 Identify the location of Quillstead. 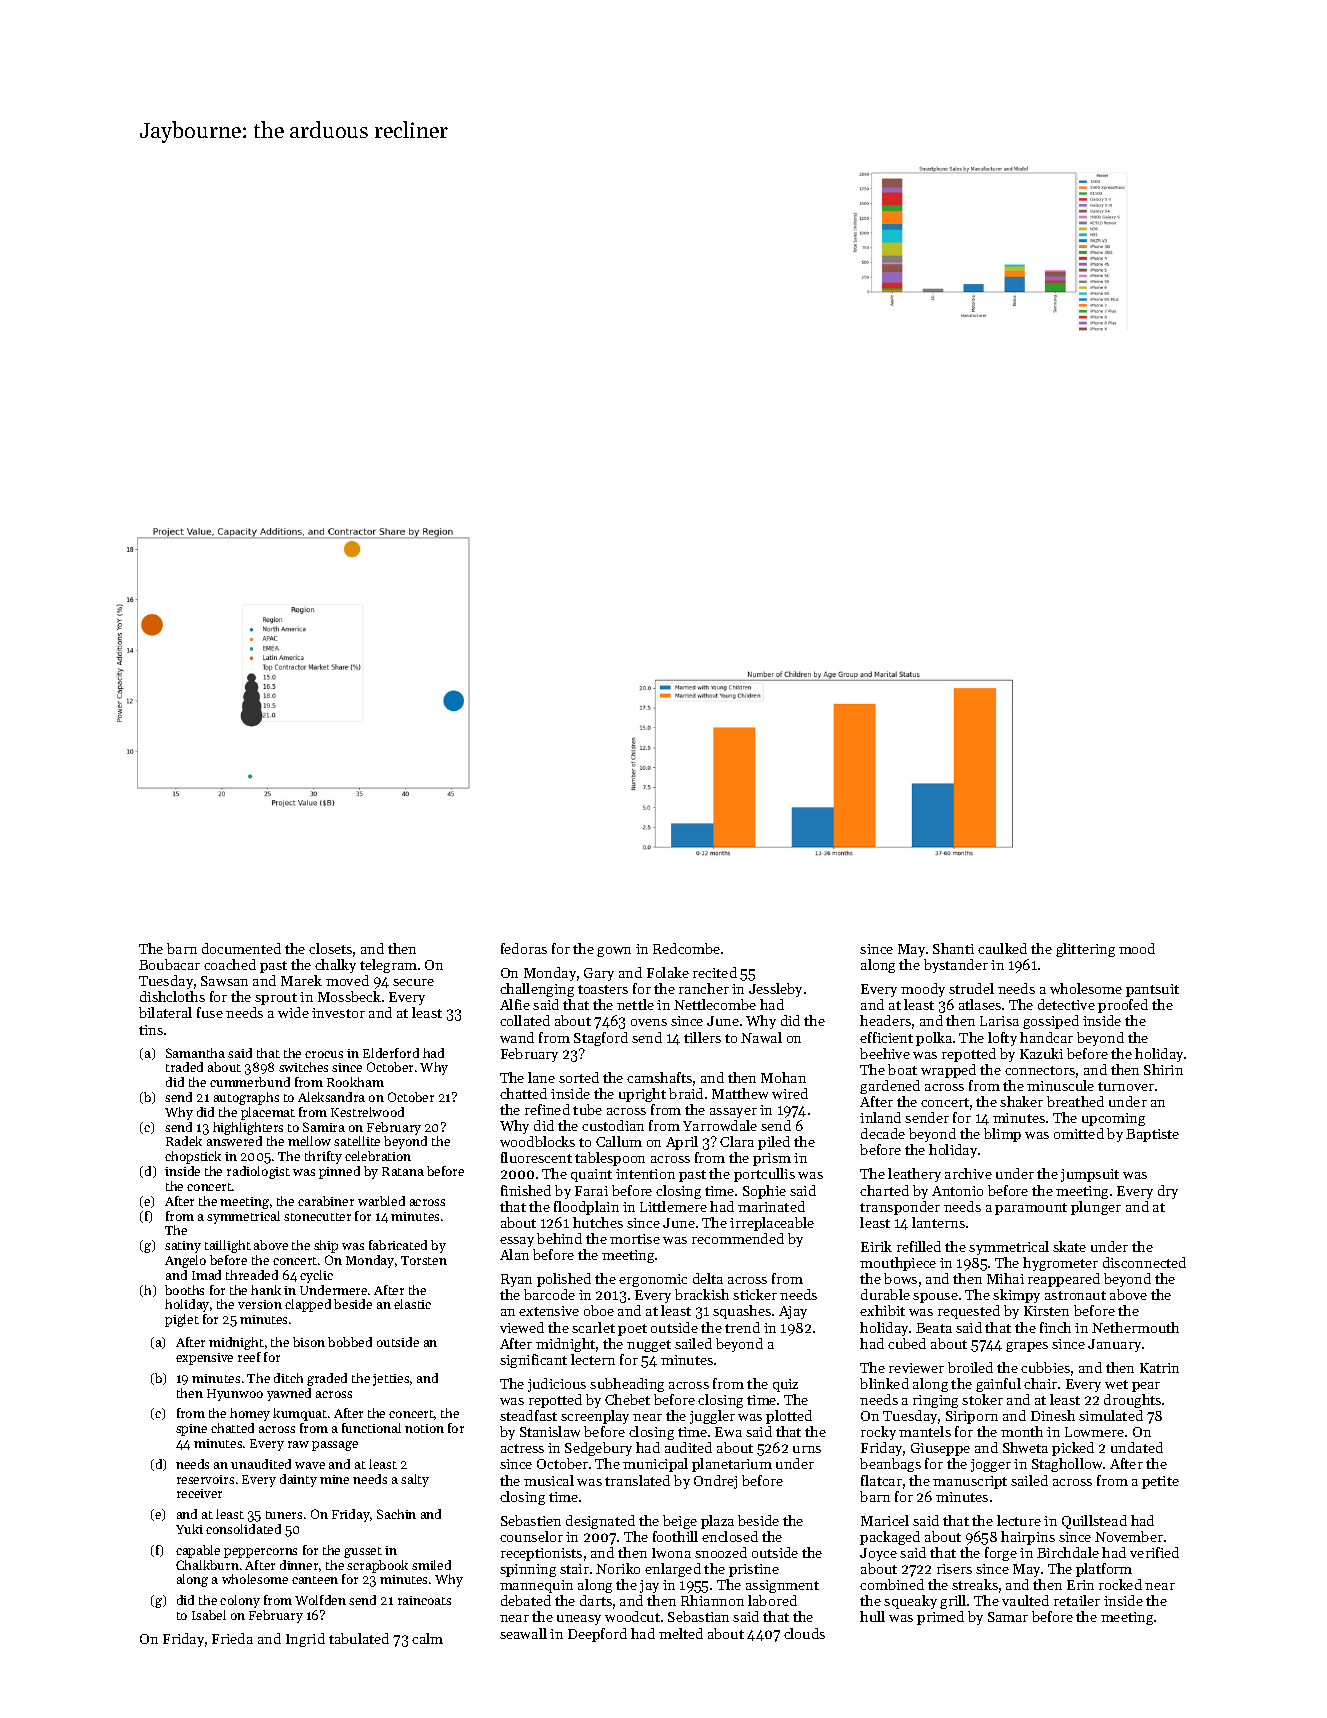
(1094, 1522).
